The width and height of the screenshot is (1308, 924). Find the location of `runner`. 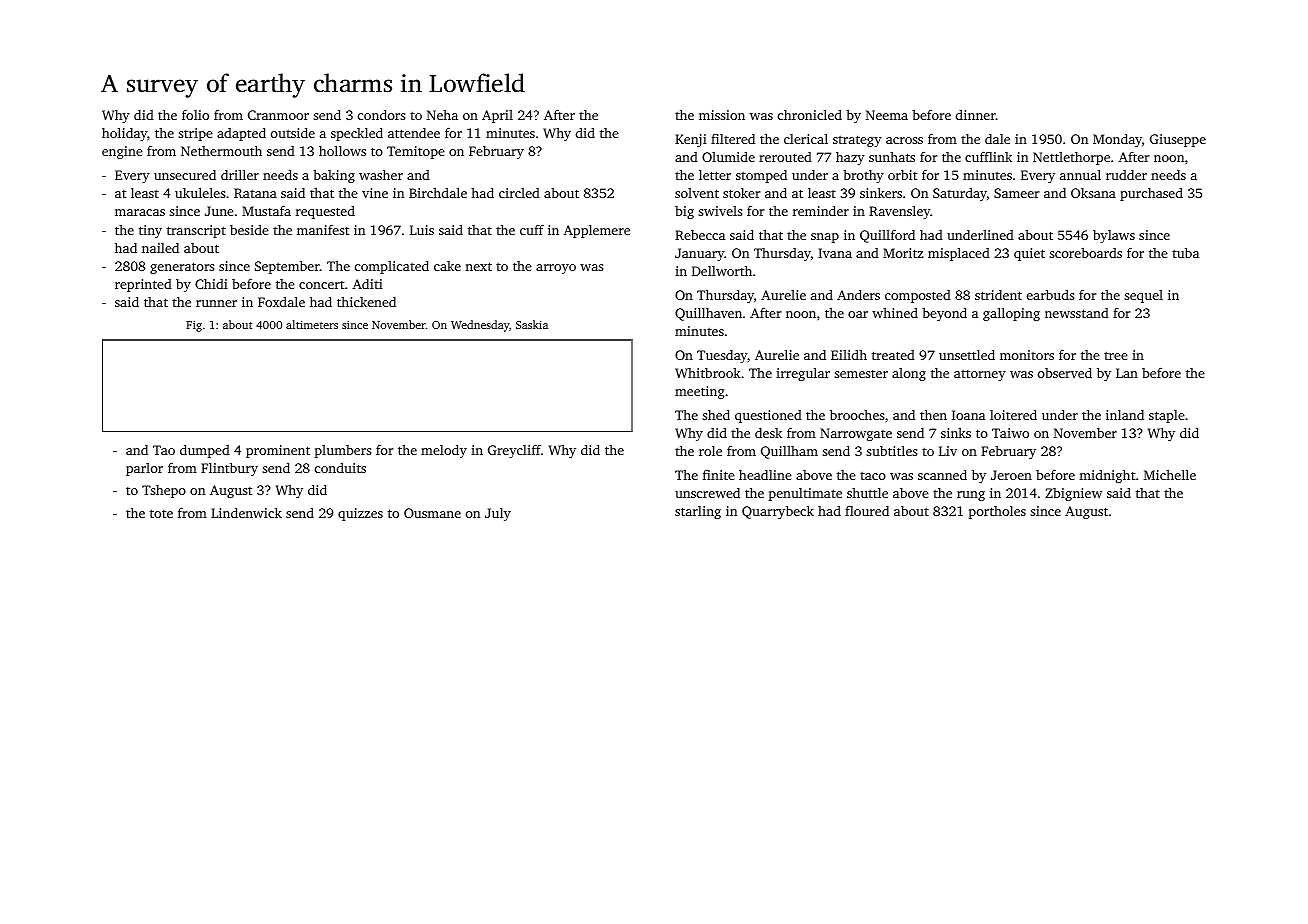

runner is located at coordinates (216, 303).
